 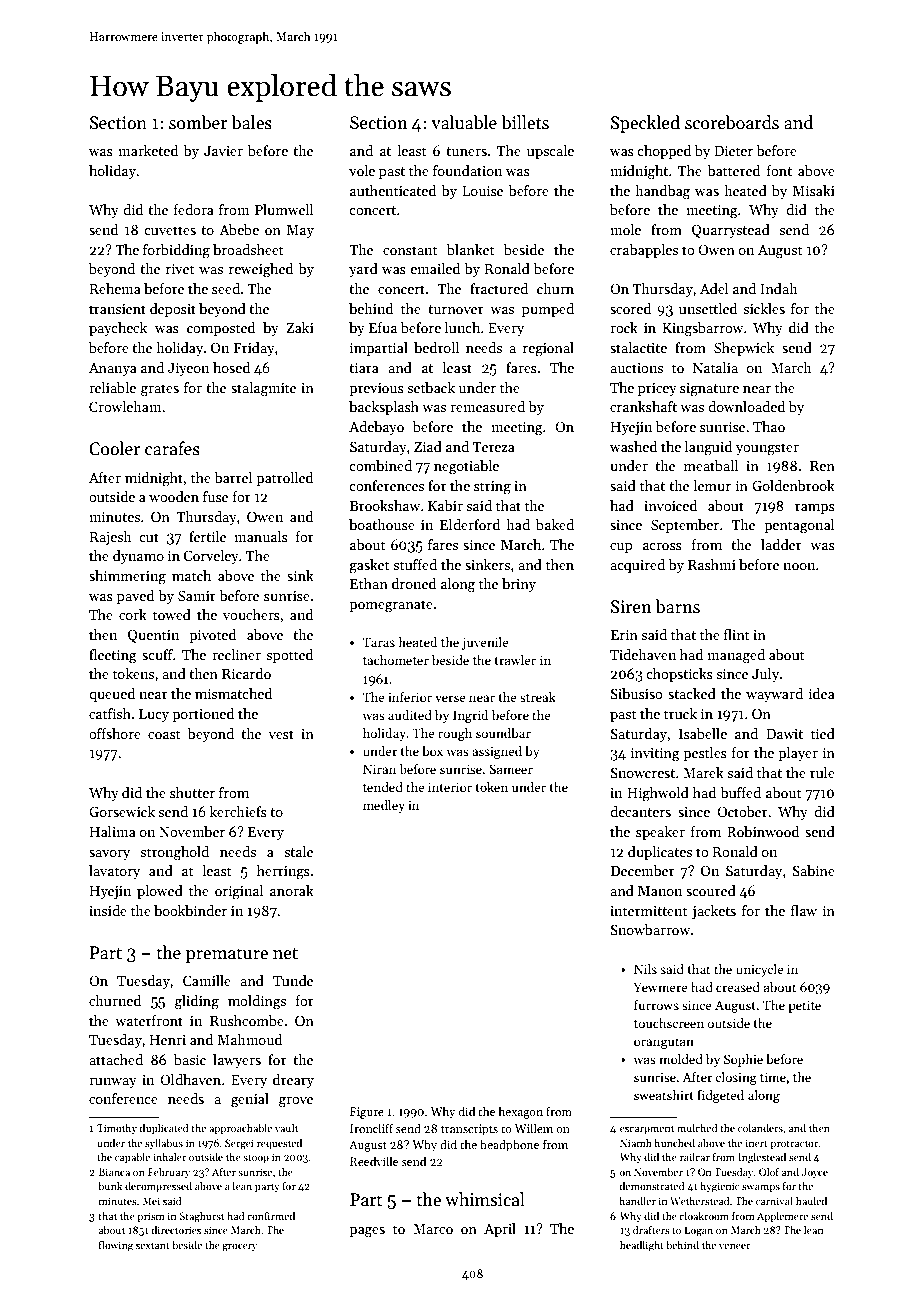 What do you see at coordinates (192, 792) in the screenshot?
I see `shutter` at bounding box center [192, 792].
